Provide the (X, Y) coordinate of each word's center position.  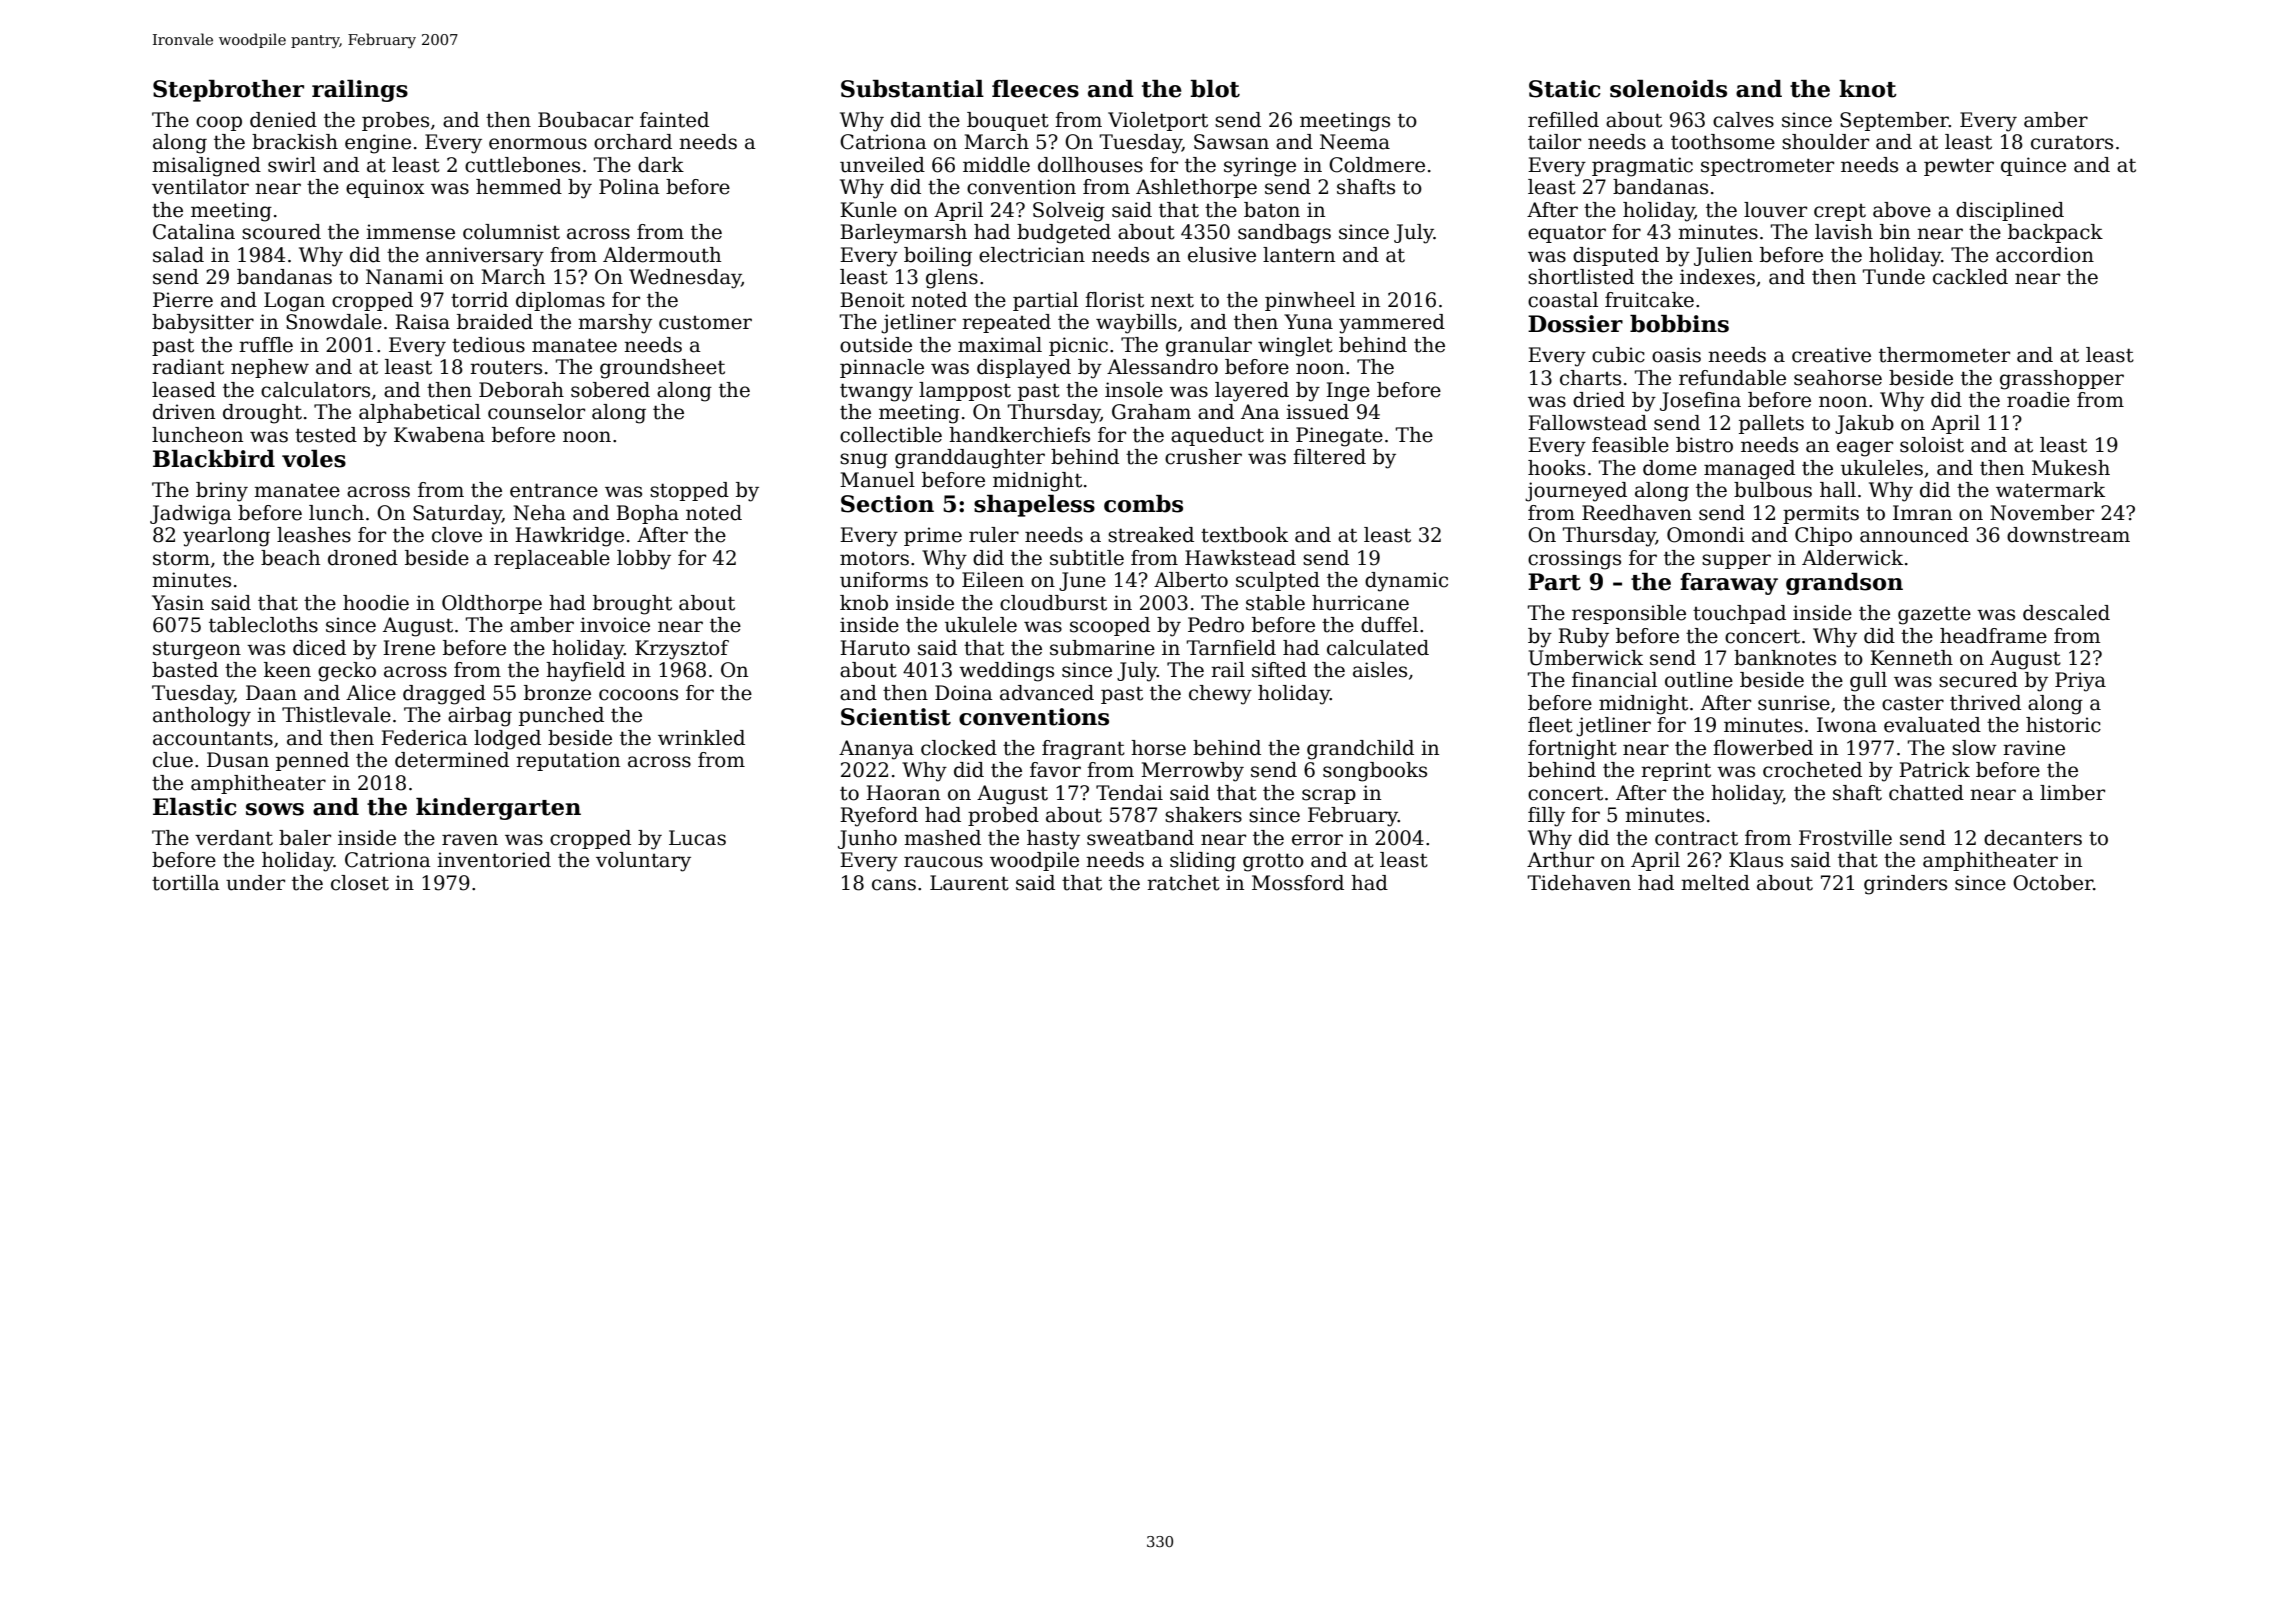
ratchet (1183, 883)
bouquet (1008, 121)
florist (1114, 300)
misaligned (206, 167)
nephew (270, 368)
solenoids (1668, 89)
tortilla (186, 883)
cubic (1618, 355)
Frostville (1845, 838)
